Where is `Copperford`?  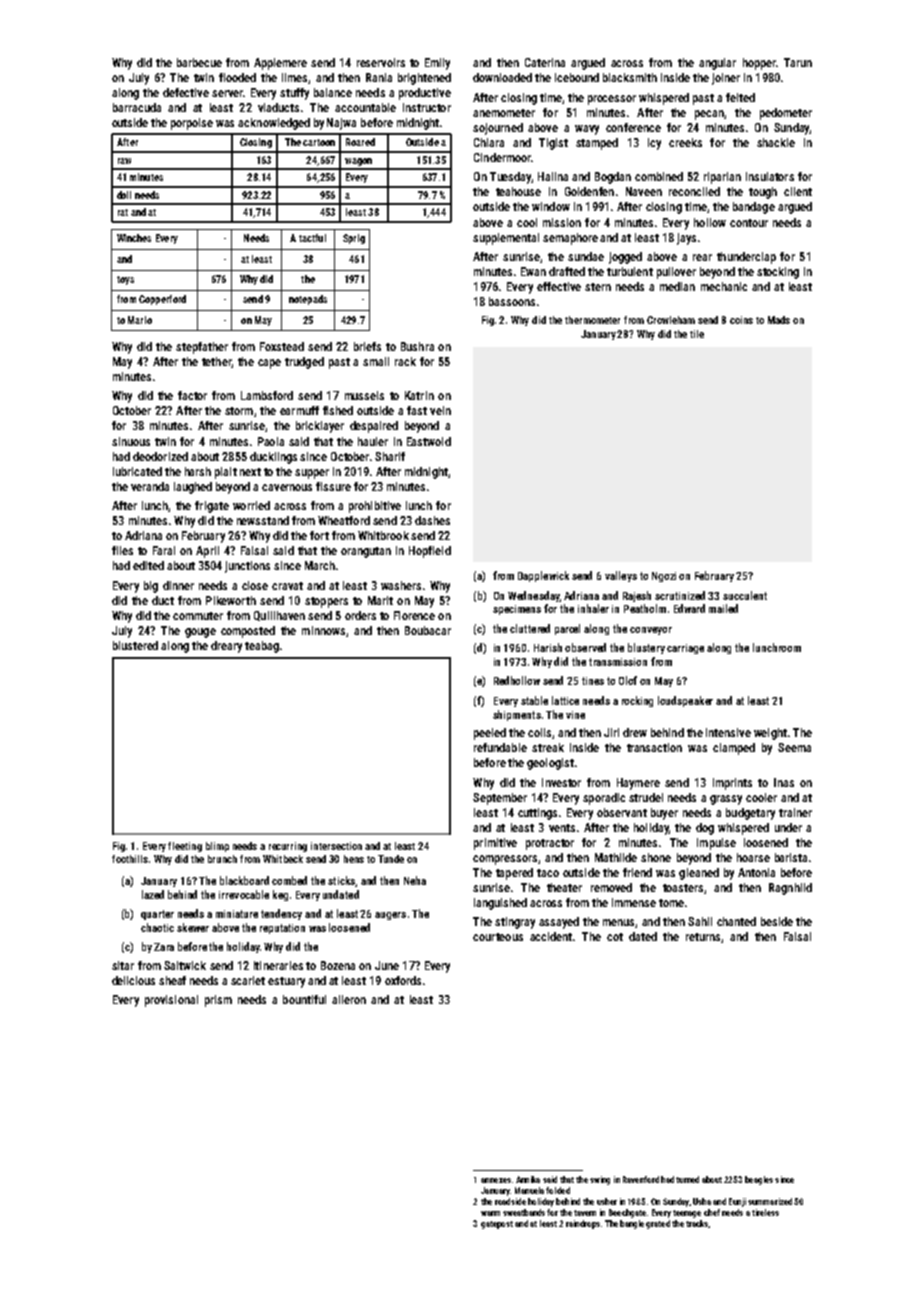
Copperford is located at coordinates (162, 300).
